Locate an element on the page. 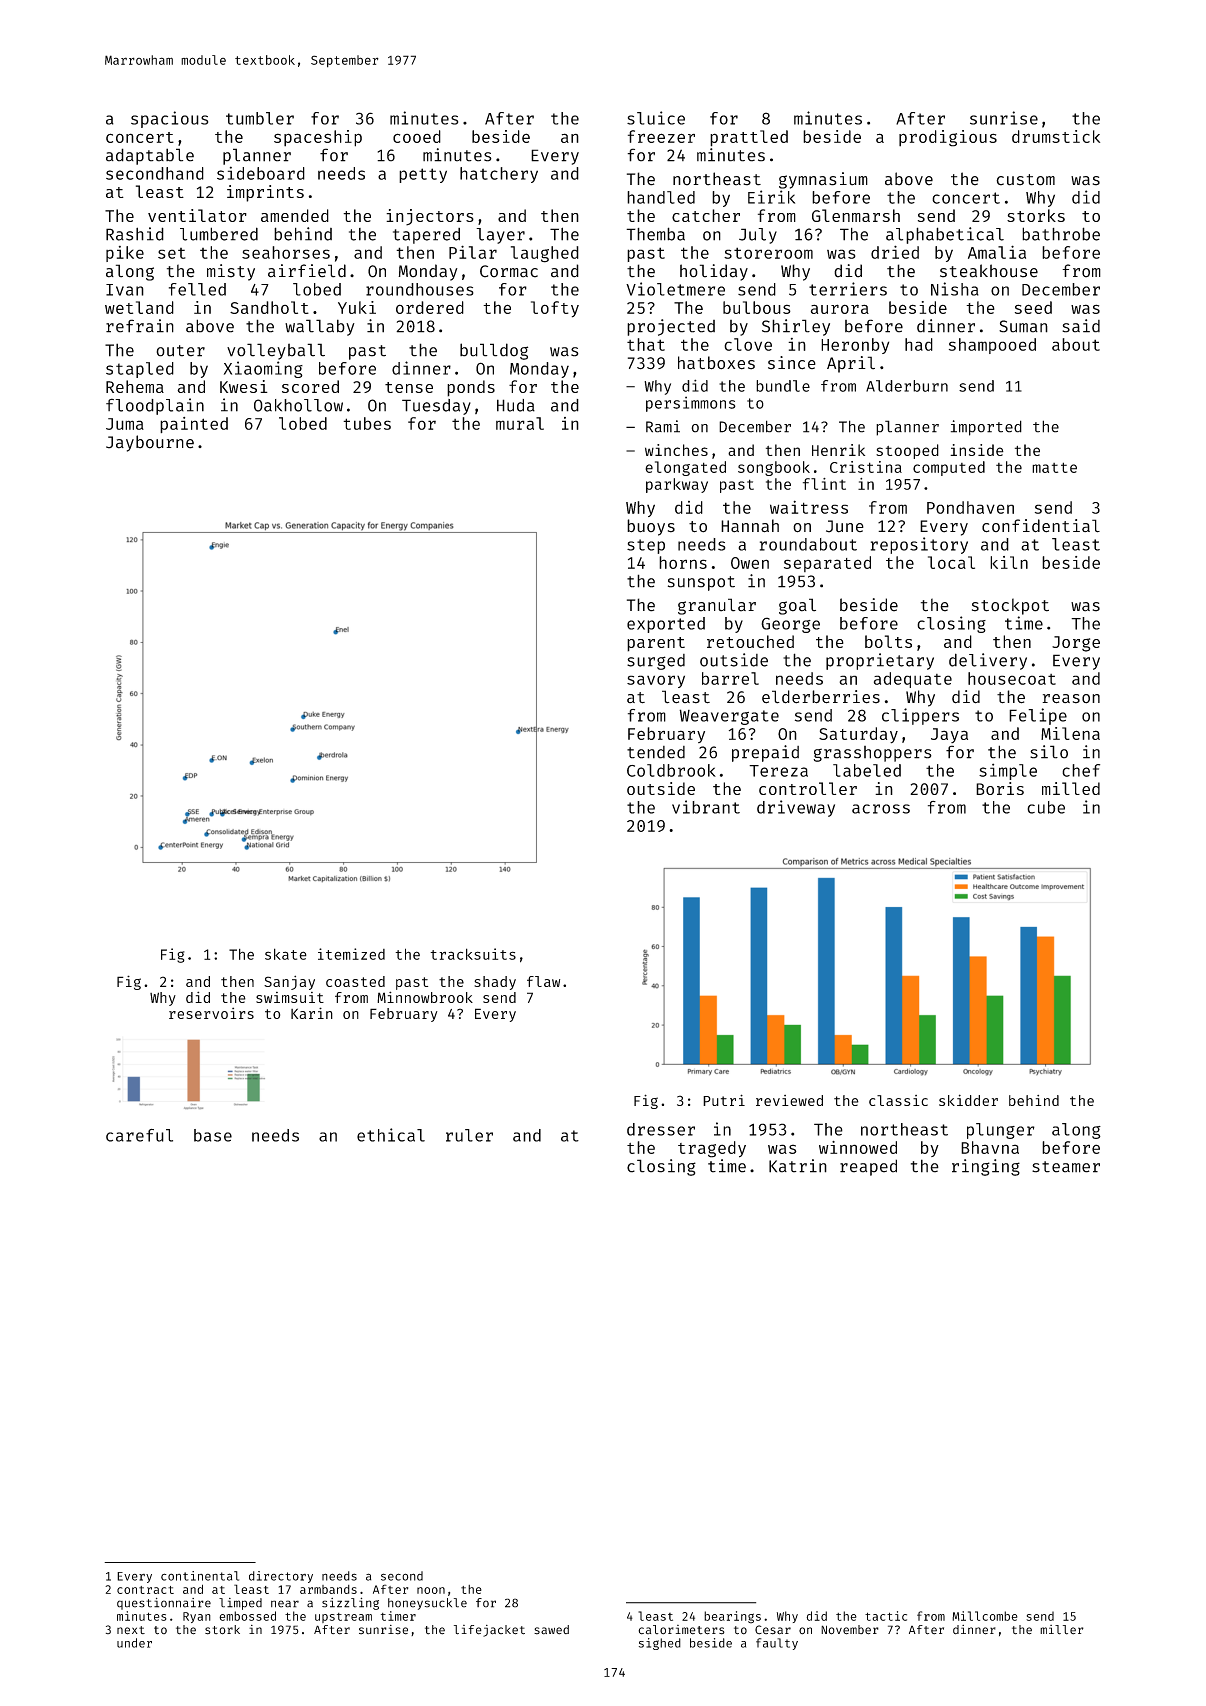 The height and width of the document is (1706, 1206). ethical is located at coordinates (391, 1135).
